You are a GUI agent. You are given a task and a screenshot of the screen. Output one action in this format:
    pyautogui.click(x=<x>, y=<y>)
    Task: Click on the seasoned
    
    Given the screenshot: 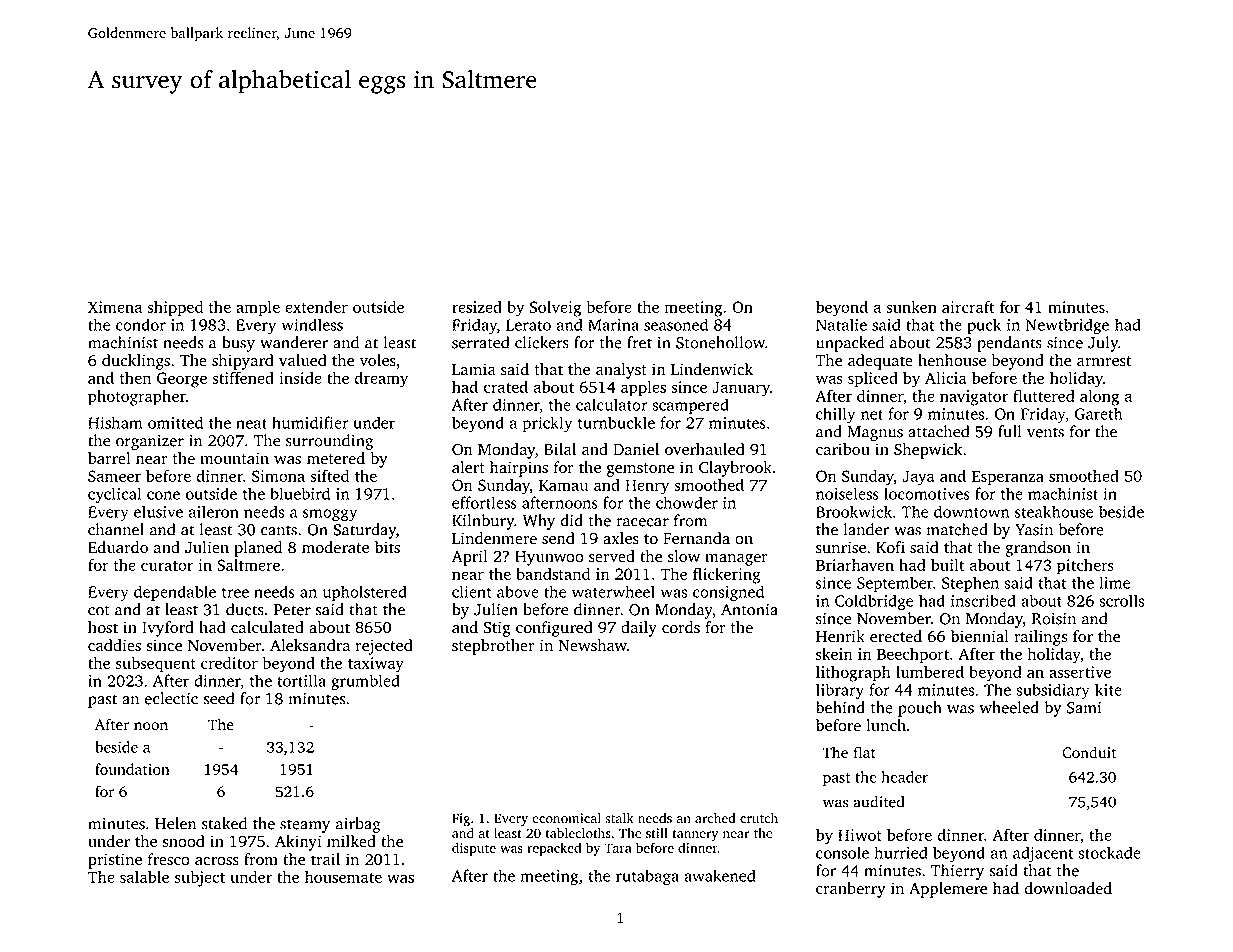 What is the action you would take?
    pyautogui.click(x=676, y=324)
